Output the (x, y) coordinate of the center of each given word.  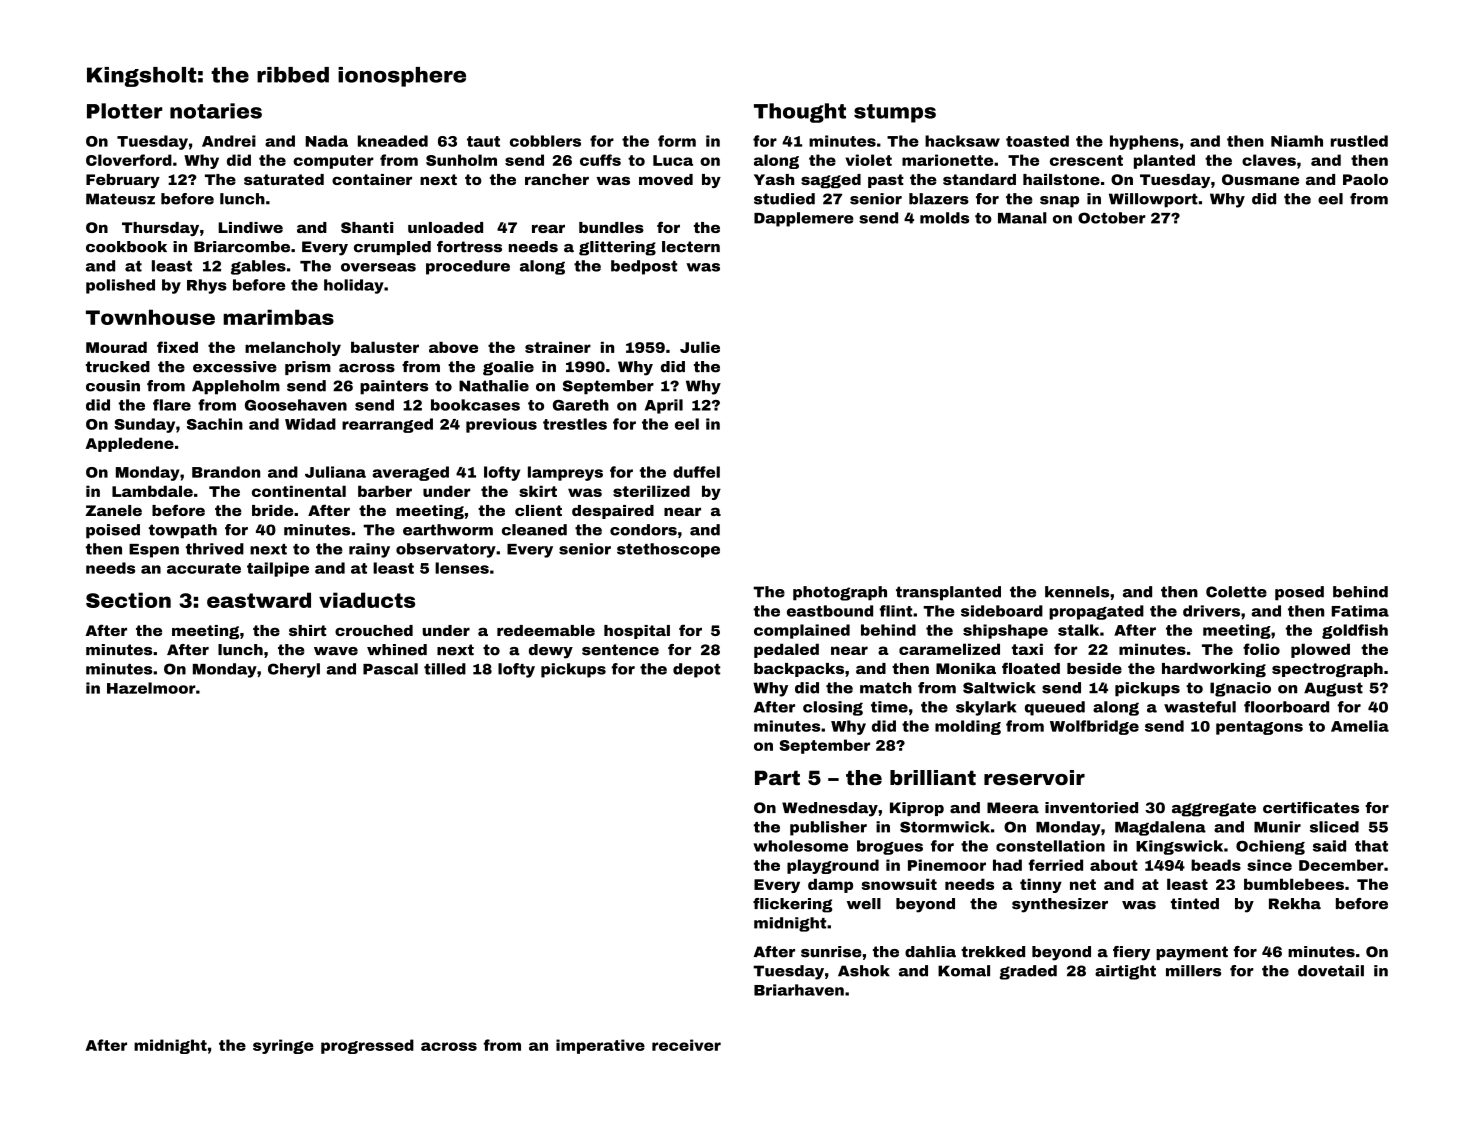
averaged (410, 473)
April (664, 406)
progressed (367, 1046)
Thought (800, 113)
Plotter (125, 111)
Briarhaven (799, 990)
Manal (1022, 218)
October (1112, 218)
